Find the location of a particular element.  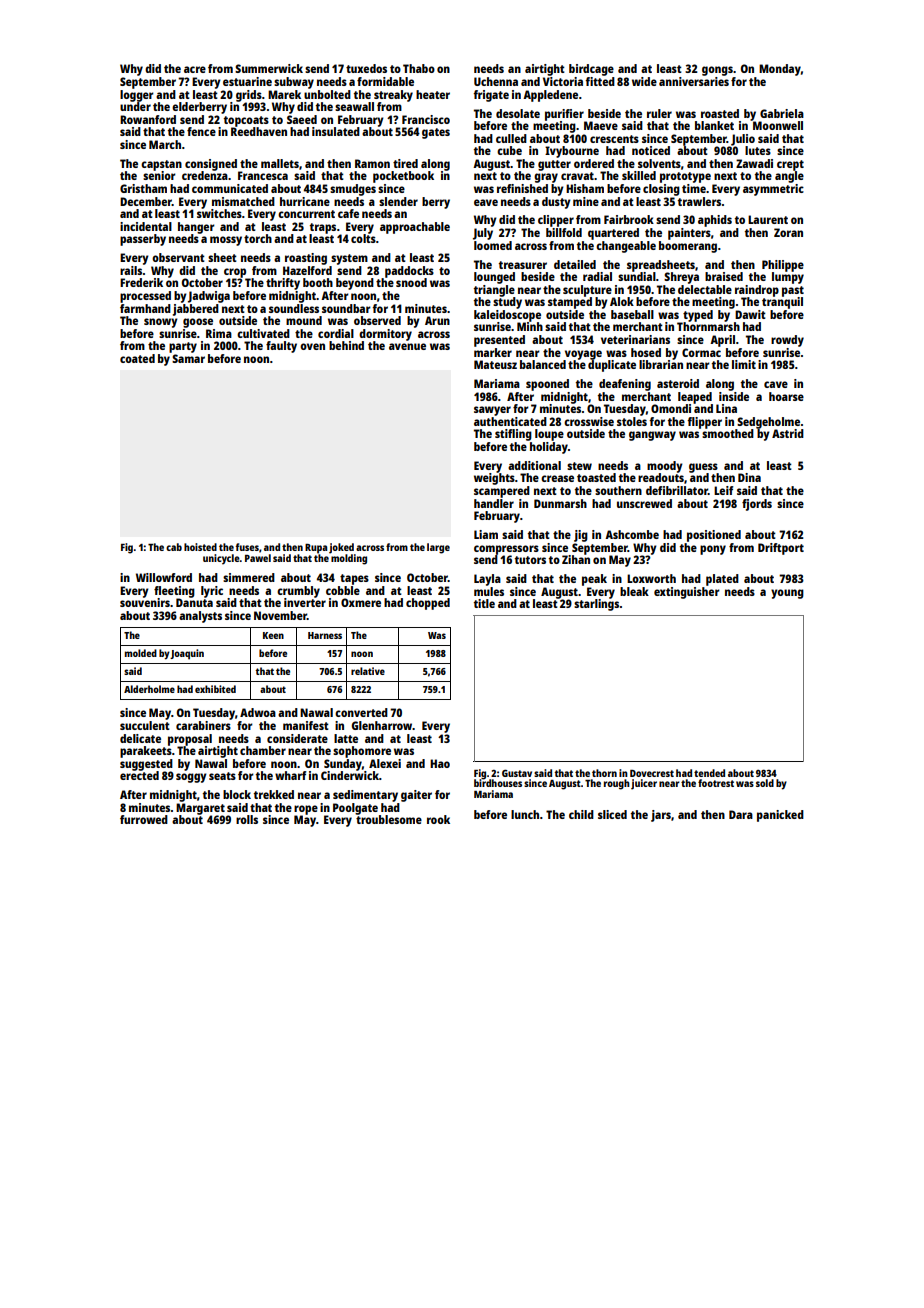

cab is located at coordinates (174, 547).
